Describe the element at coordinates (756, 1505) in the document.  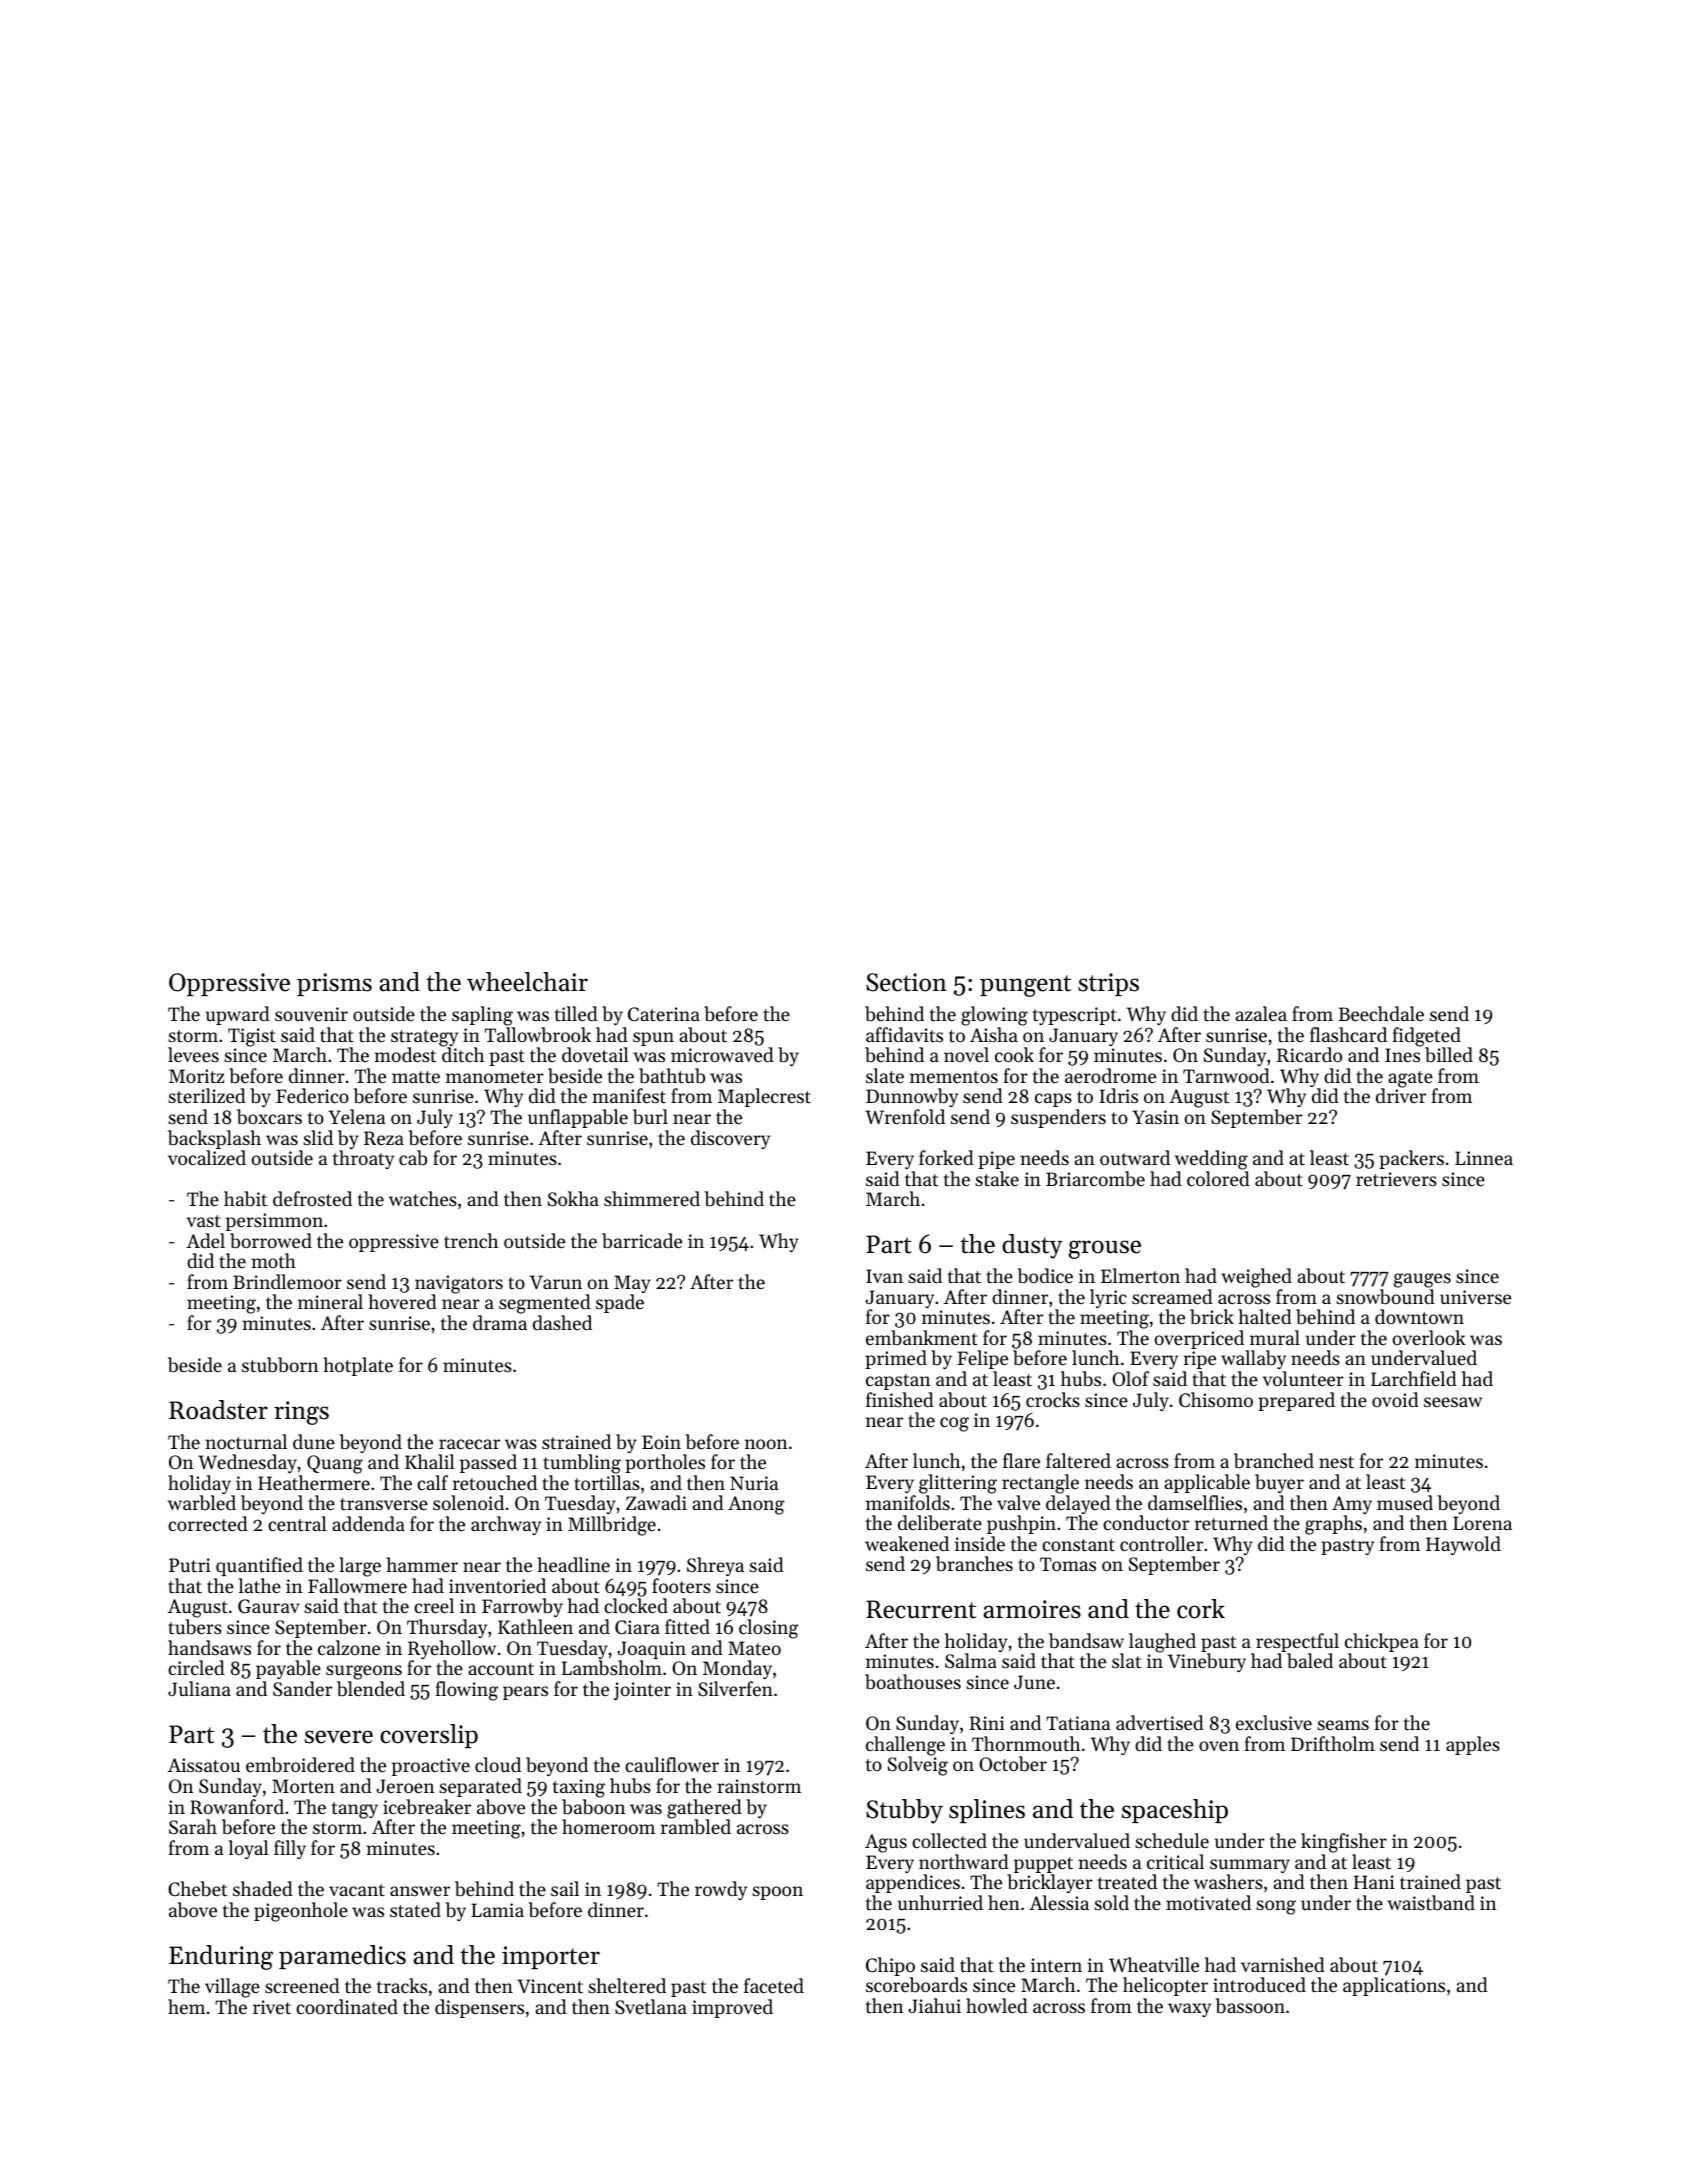
I see `Anong` at that location.
